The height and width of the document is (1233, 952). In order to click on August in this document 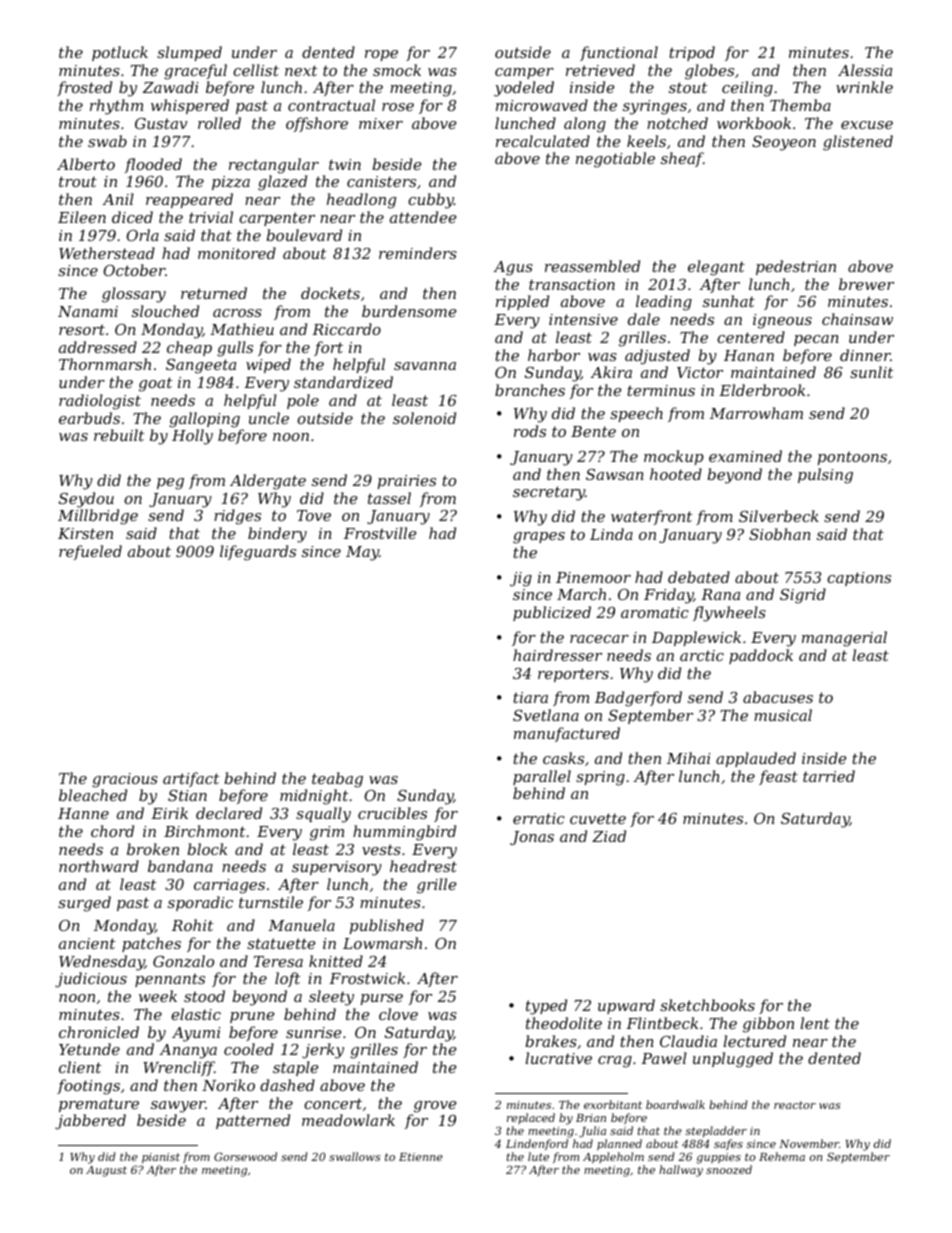, I will do `click(106, 1171)`.
